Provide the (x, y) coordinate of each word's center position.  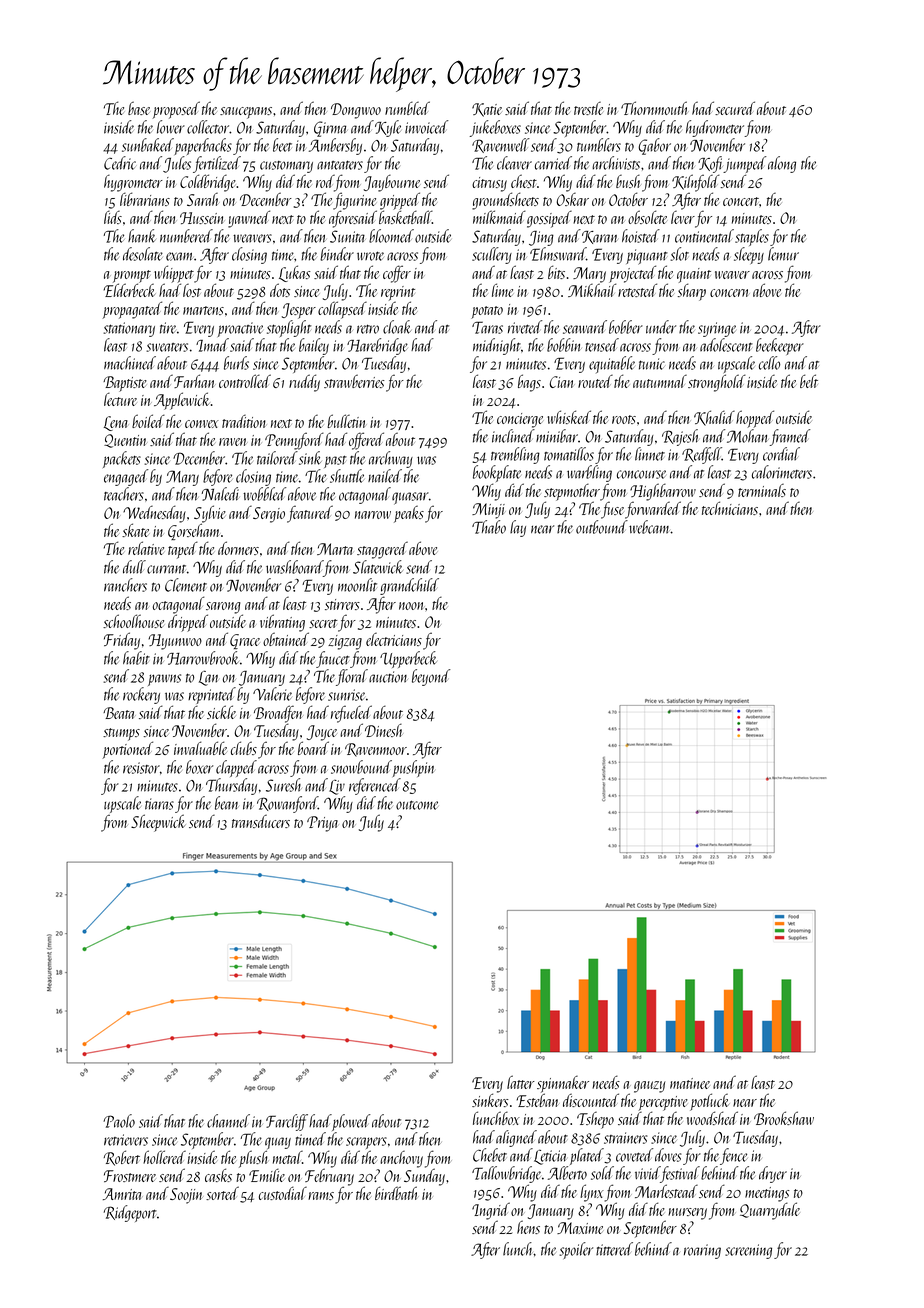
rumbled (407, 108)
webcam (650, 527)
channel (228, 1121)
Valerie (272, 694)
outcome (417, 805)
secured (735, 108)
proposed (176, 110)
